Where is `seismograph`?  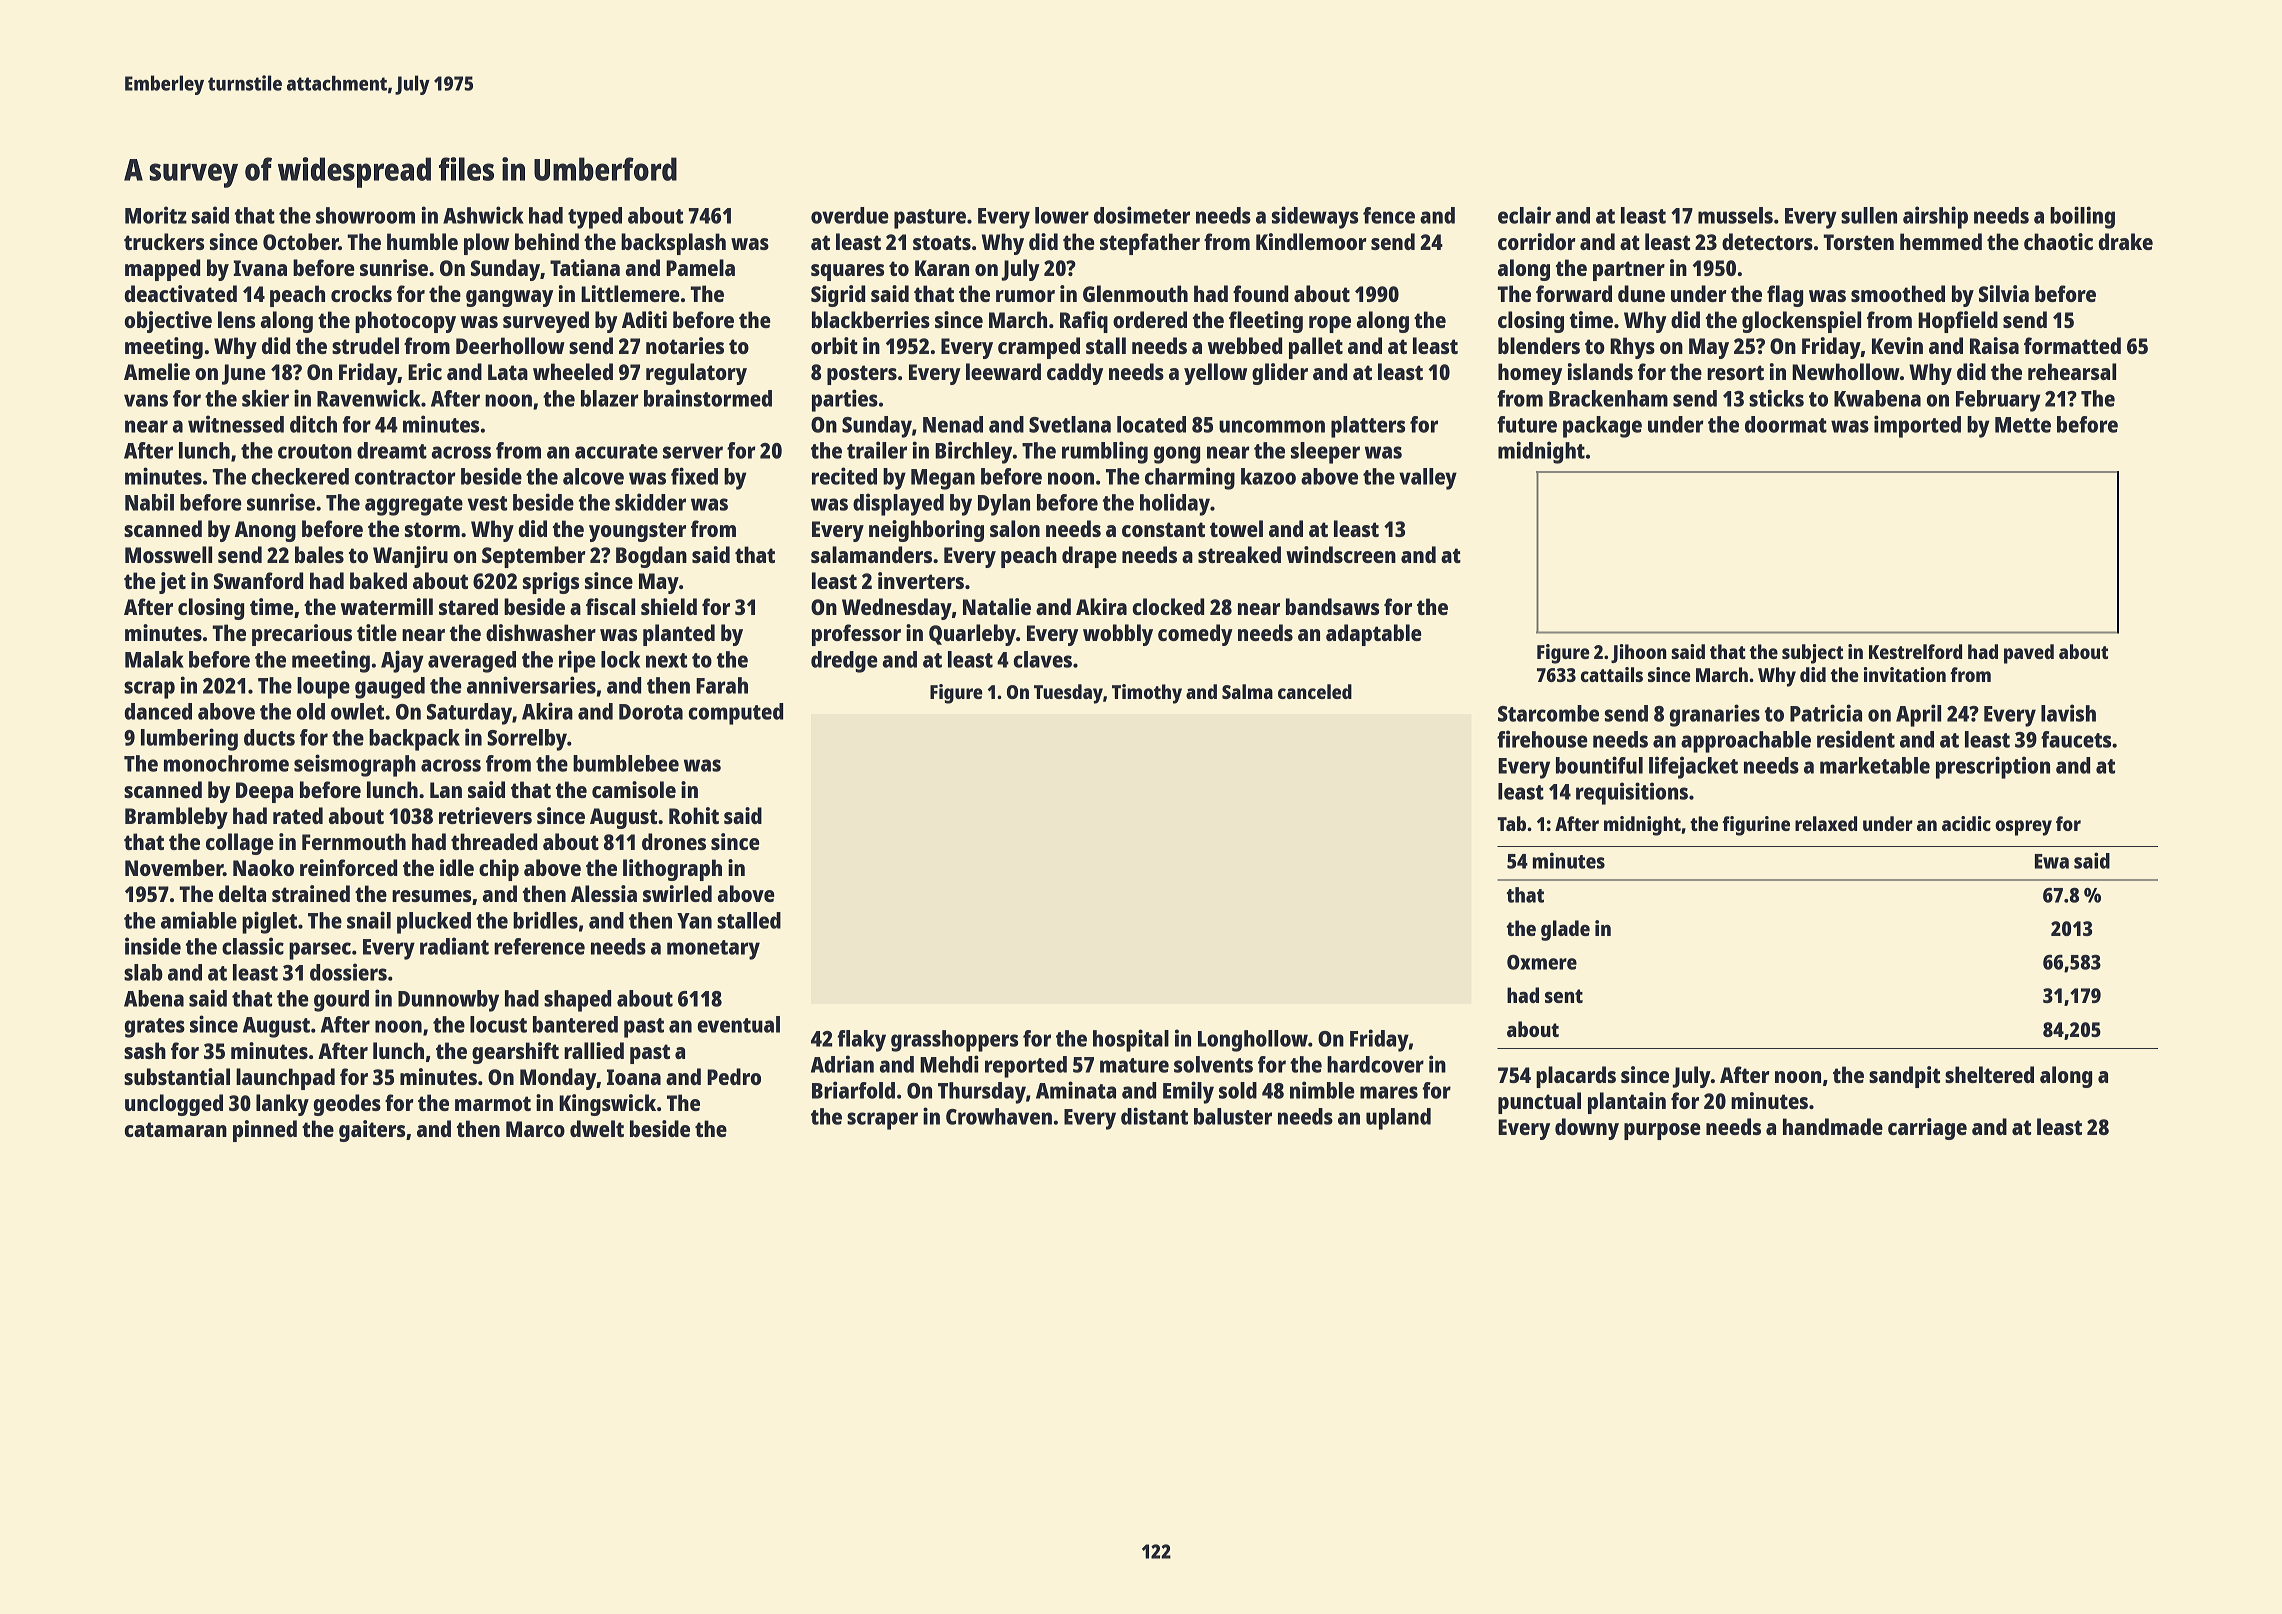 seismograph is located at coordinates (355, 765).
